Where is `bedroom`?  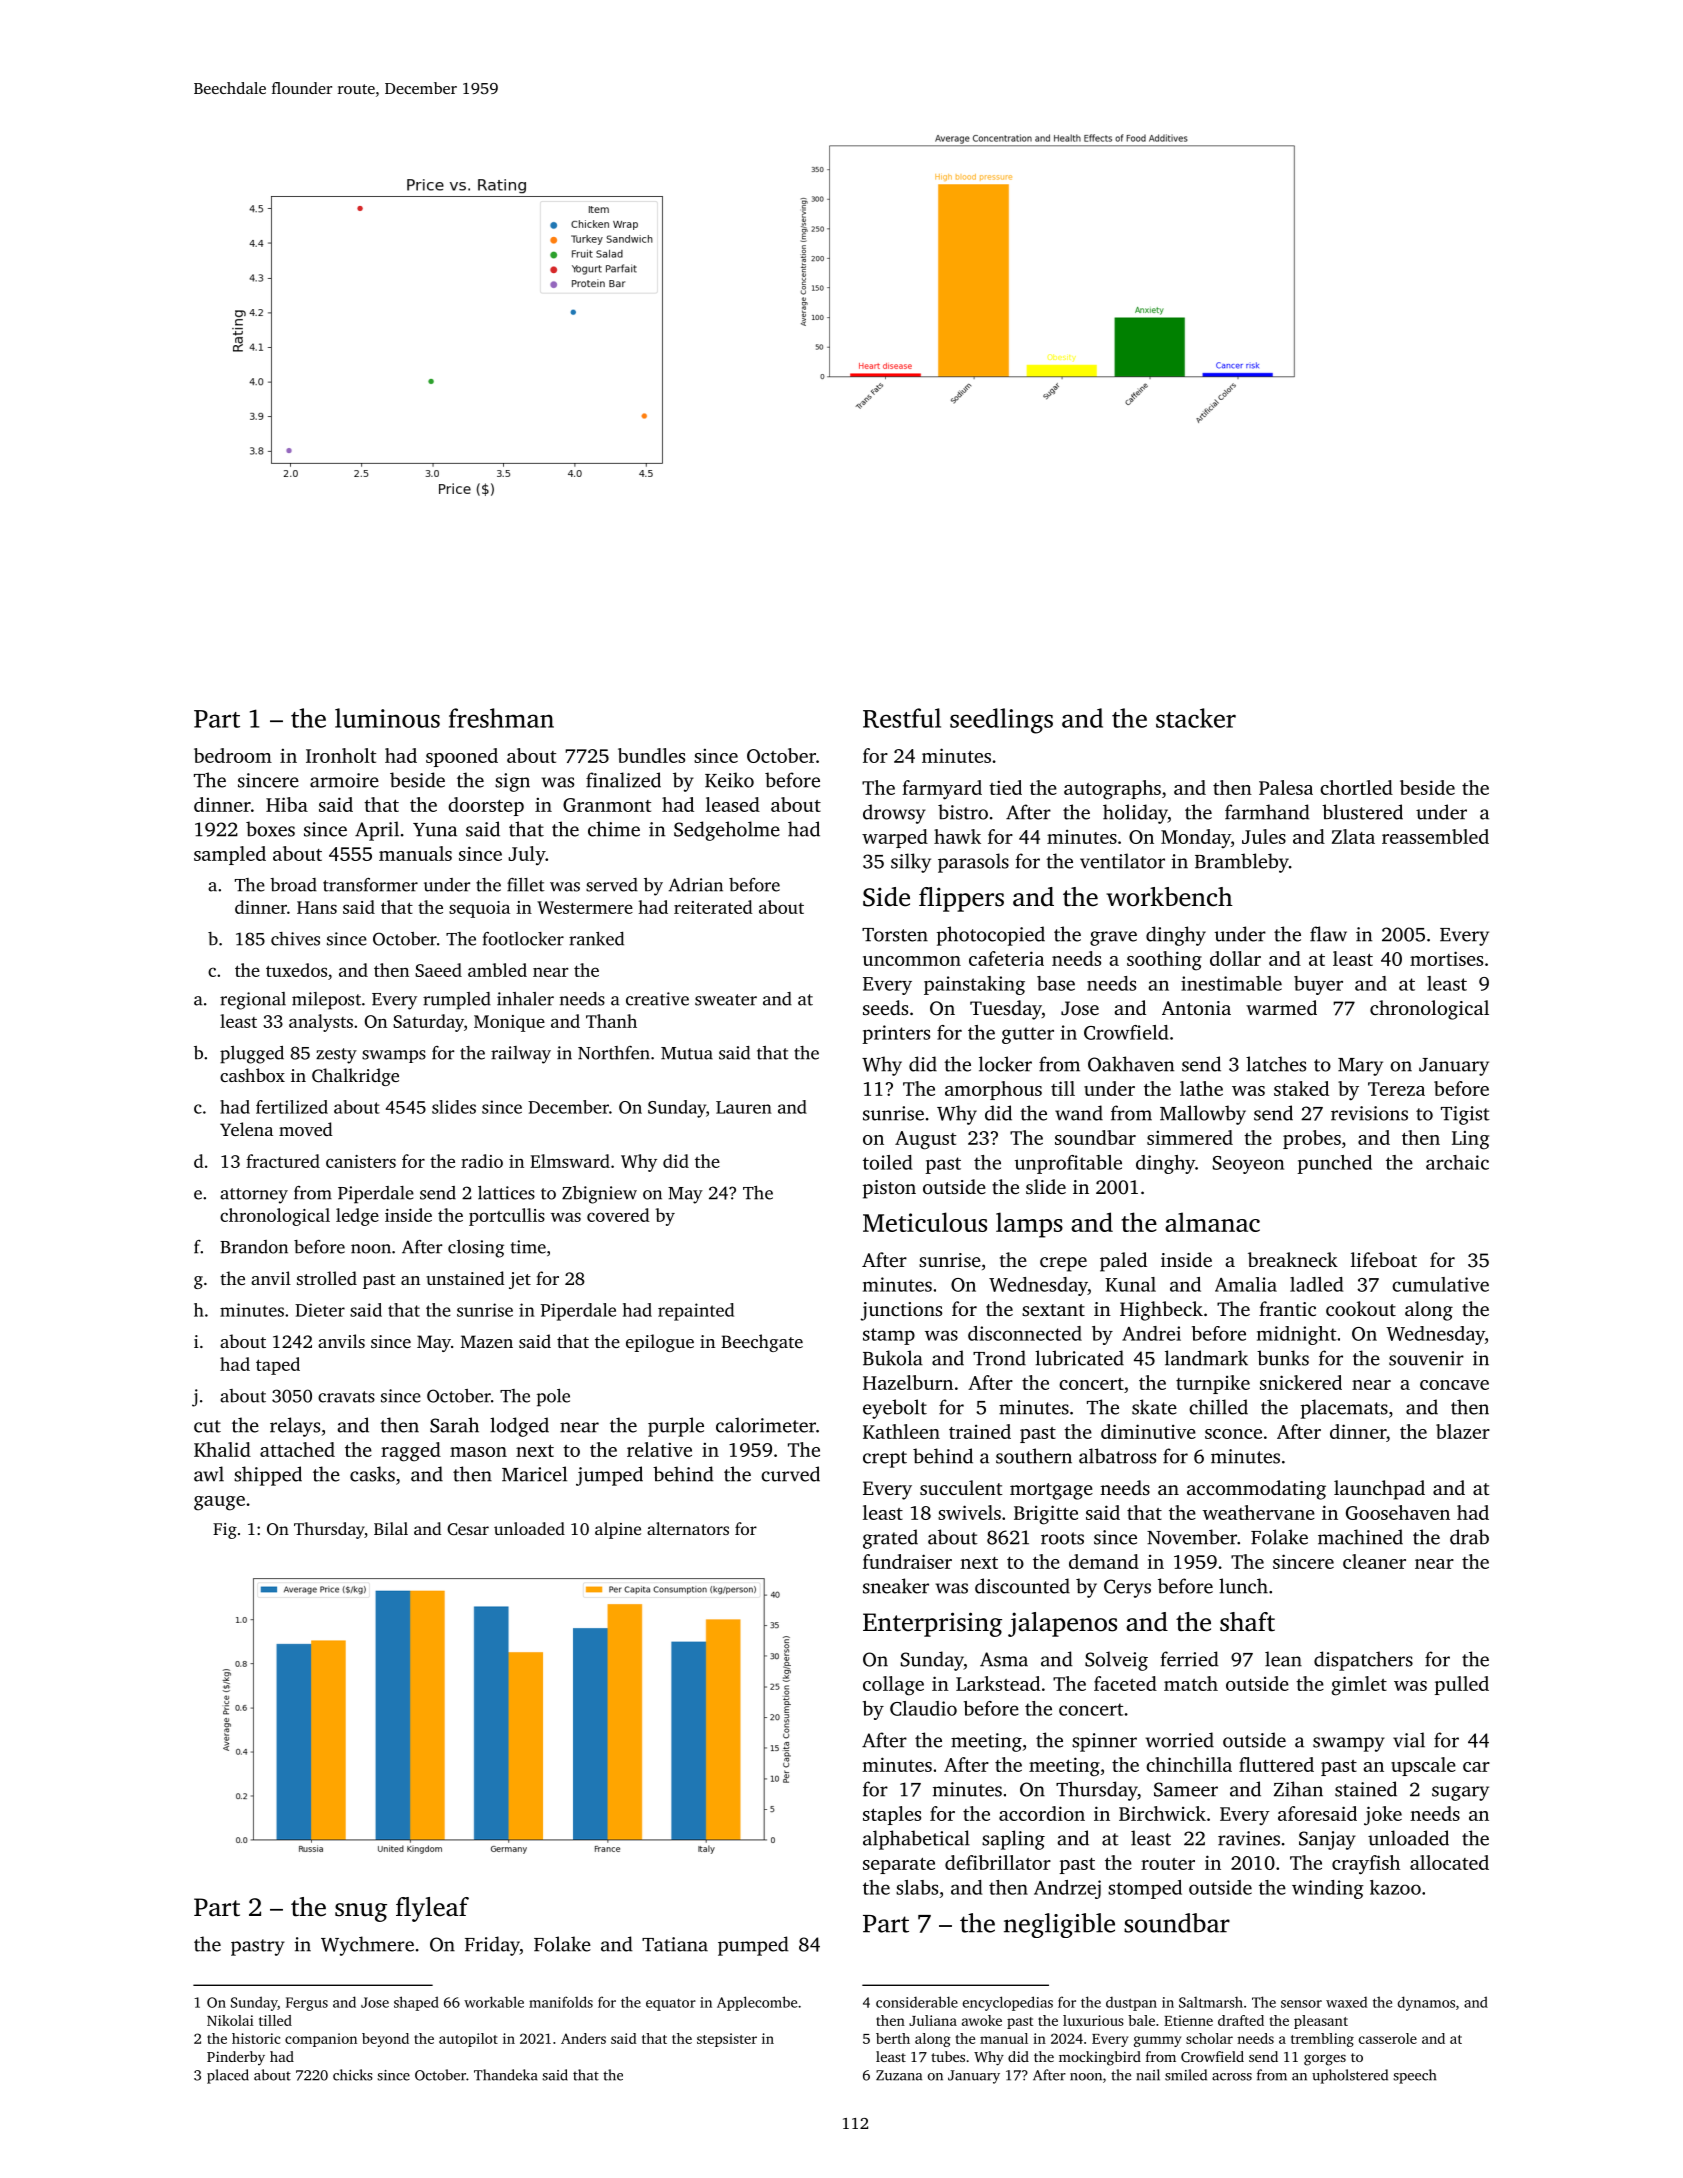
bedroom is located at coordinates (233, 755).
